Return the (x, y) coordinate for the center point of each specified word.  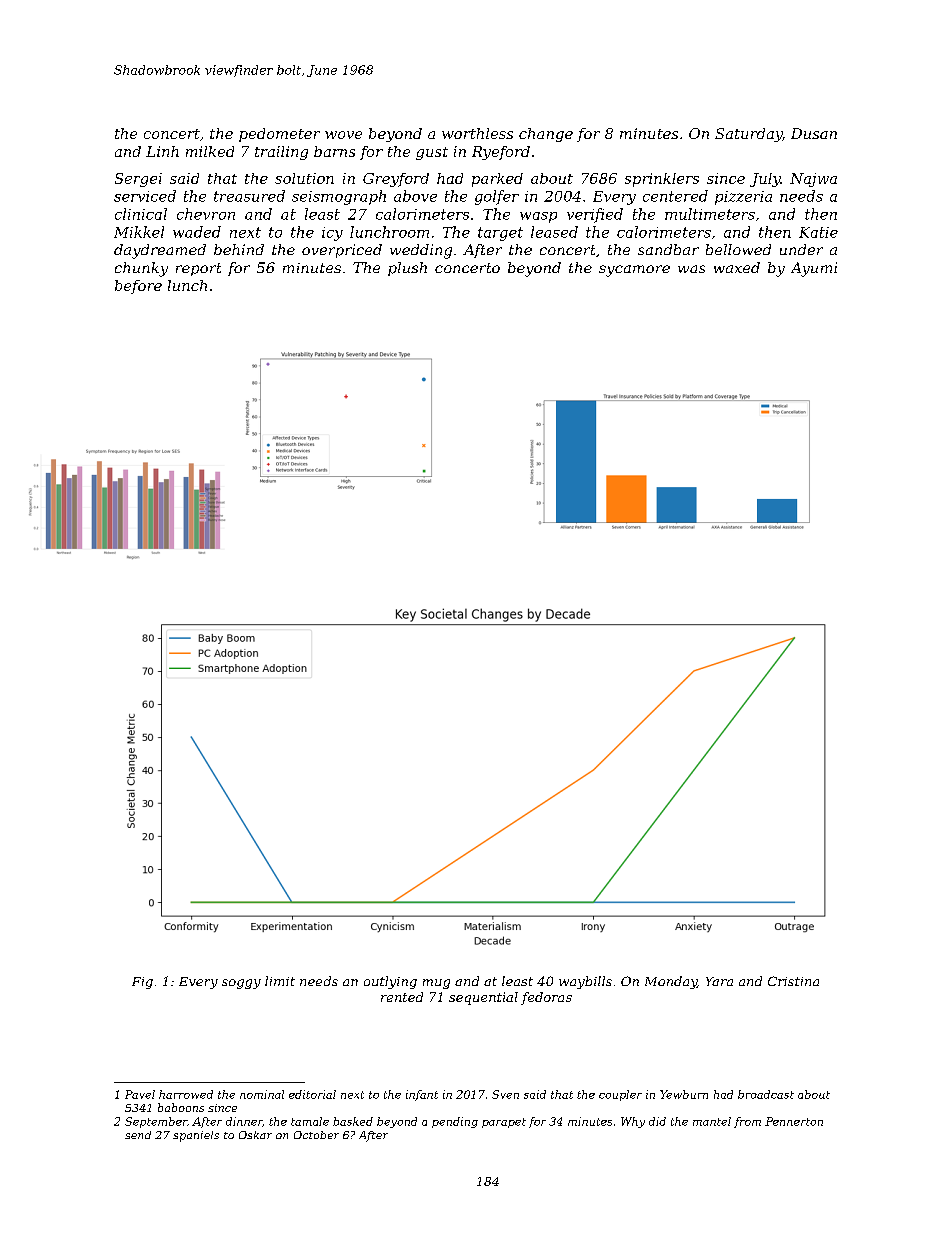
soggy (241, 984)
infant (422, 1095)
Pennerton (794, 1121)
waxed (737, 267)
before (138, 287)
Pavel (140, 1094)
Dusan (814, 133)
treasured (249, 196)
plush (407, 269)
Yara (719, 981)
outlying (390, 982)
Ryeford (501, 153)
